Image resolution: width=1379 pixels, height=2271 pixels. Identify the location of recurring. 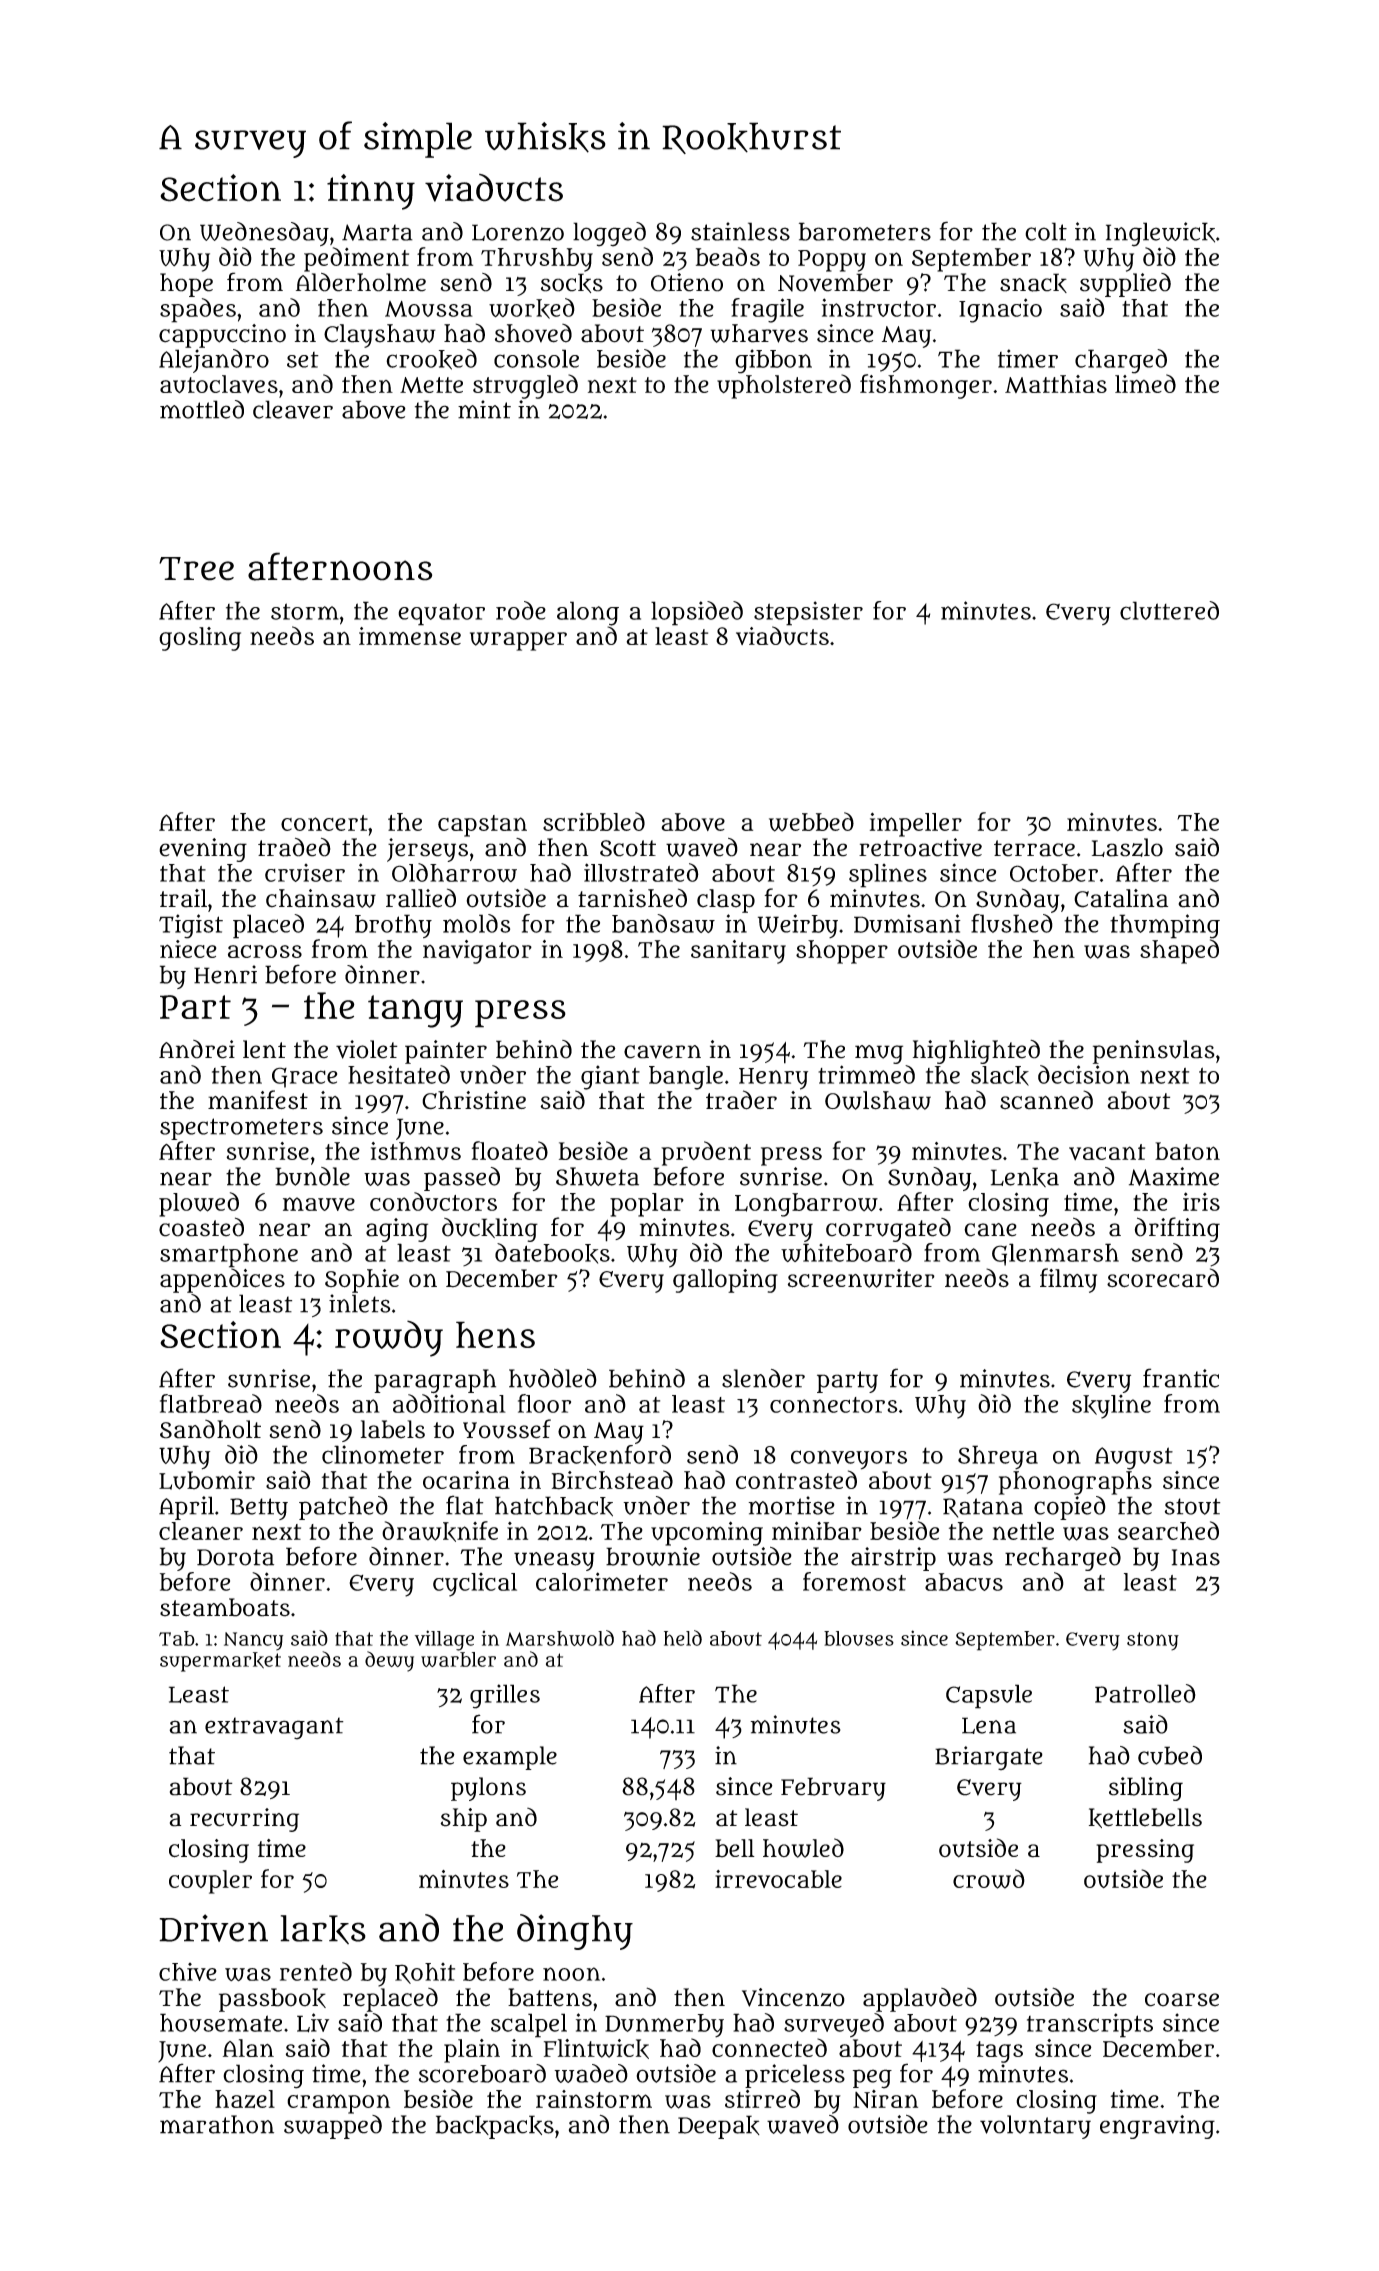
(244, 1820).
